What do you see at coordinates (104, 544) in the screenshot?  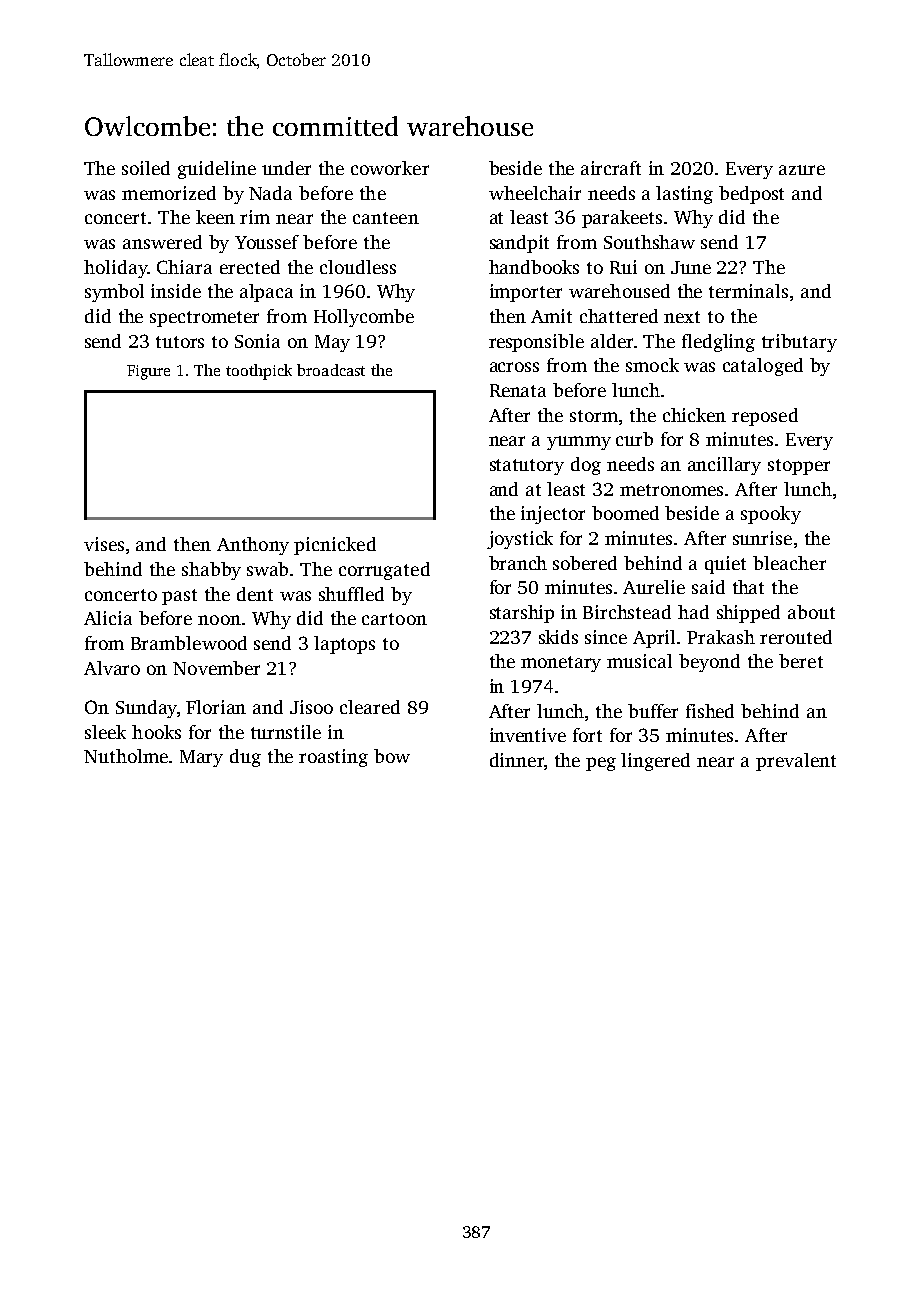 I see `vises` at bounding box center [104, 544].
